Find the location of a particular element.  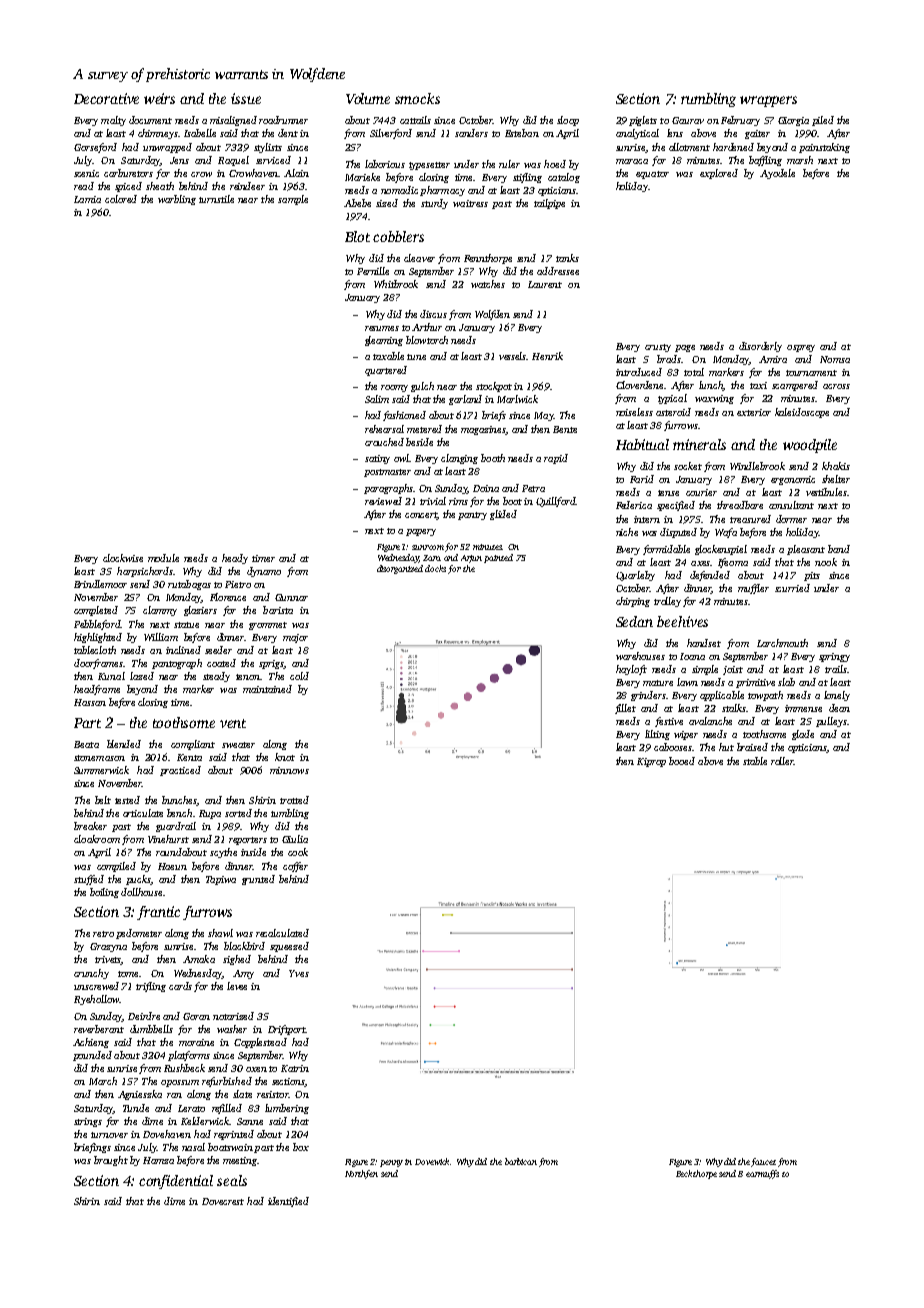

sweater is located at coordinates (238, 745).
